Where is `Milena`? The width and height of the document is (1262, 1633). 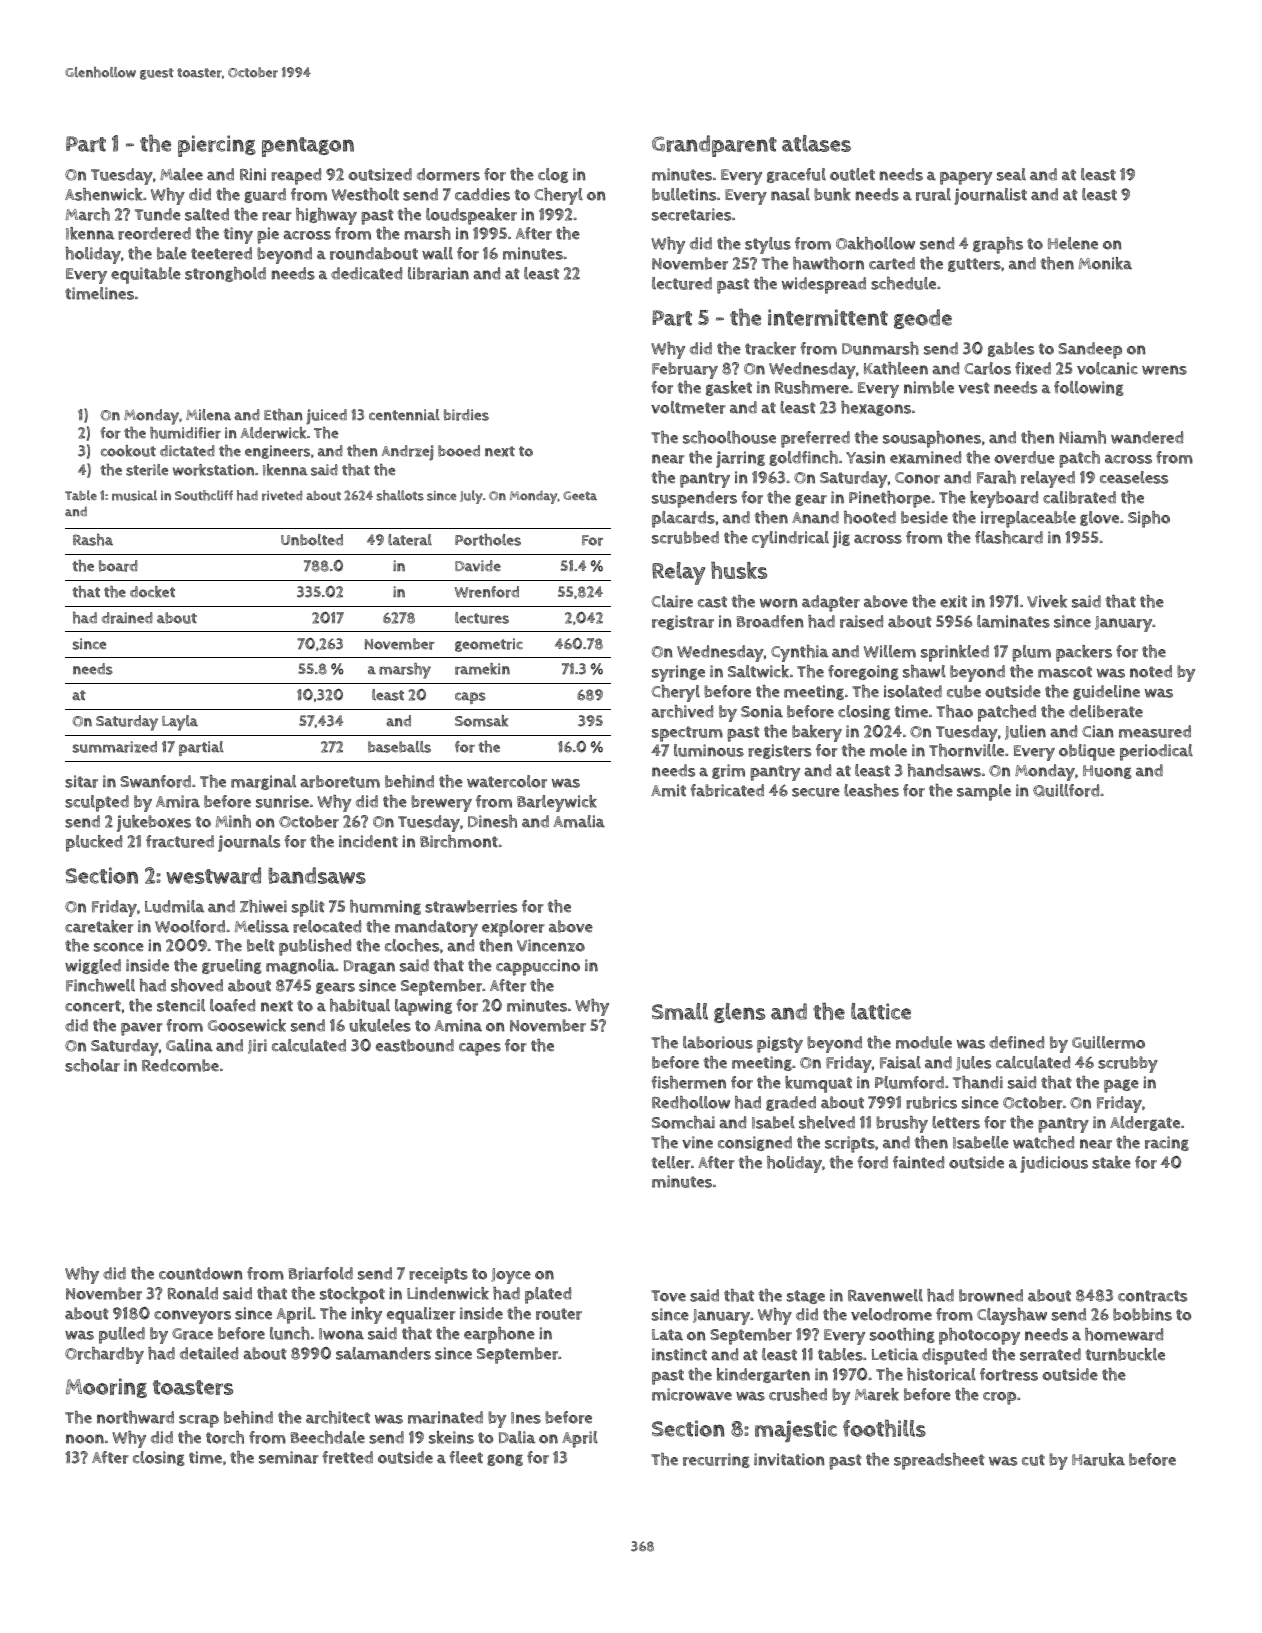
Milena is located at coordinates (208, 415).
